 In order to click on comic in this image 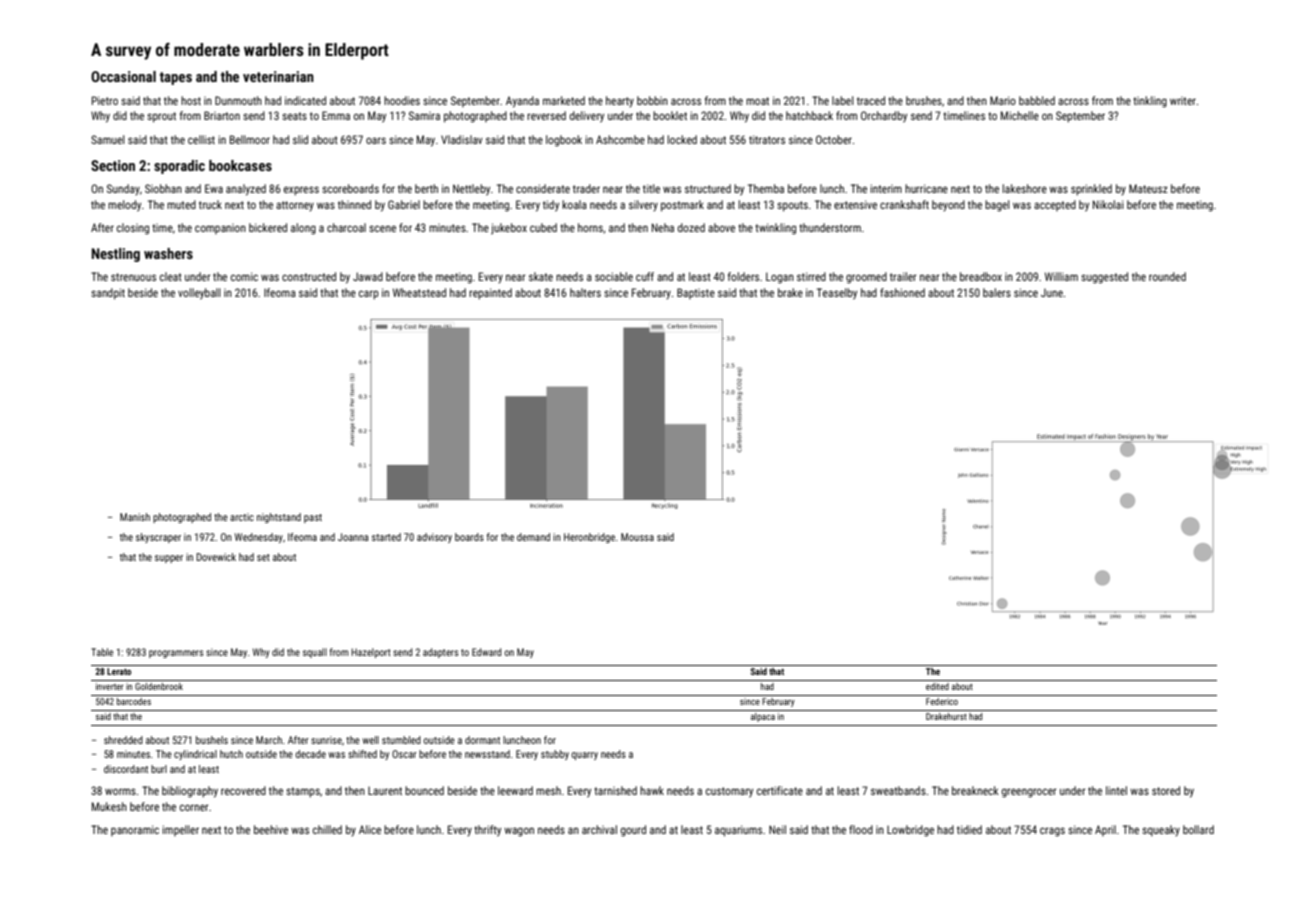, I will do `click(244, 276)`.
